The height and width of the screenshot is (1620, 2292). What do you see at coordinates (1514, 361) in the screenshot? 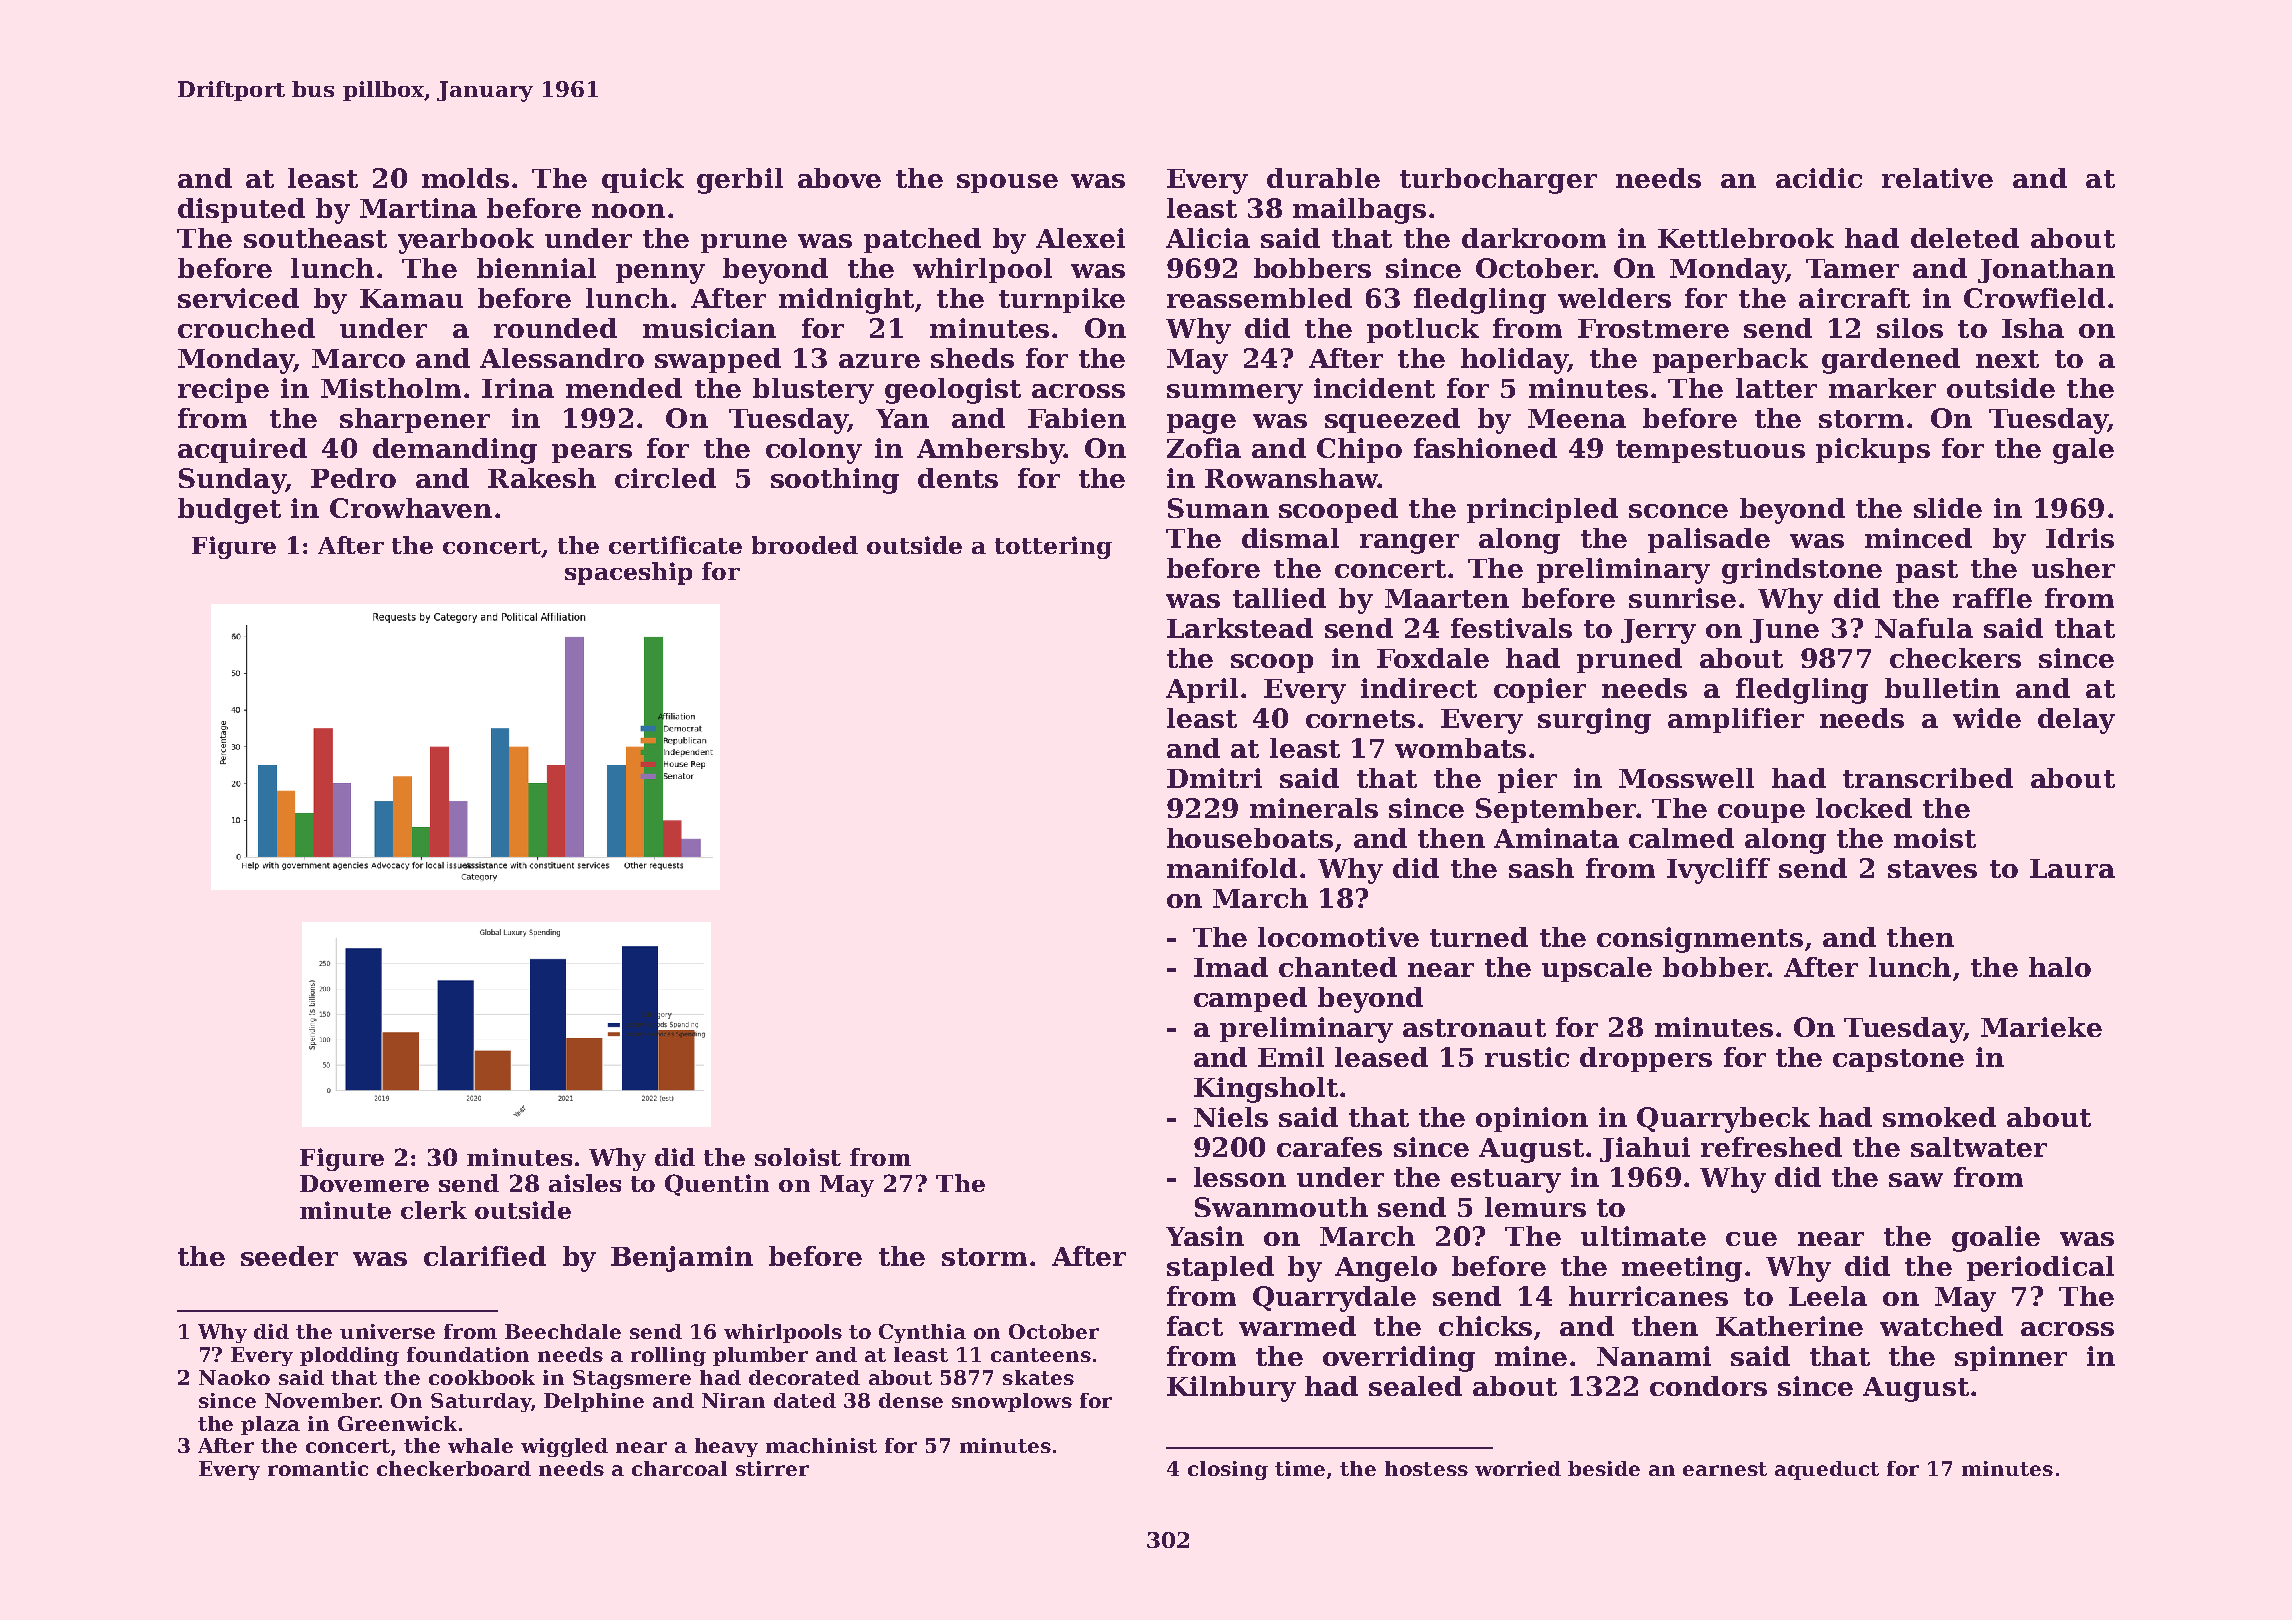
I see `holiday` at bounding box center [1514, 361].
